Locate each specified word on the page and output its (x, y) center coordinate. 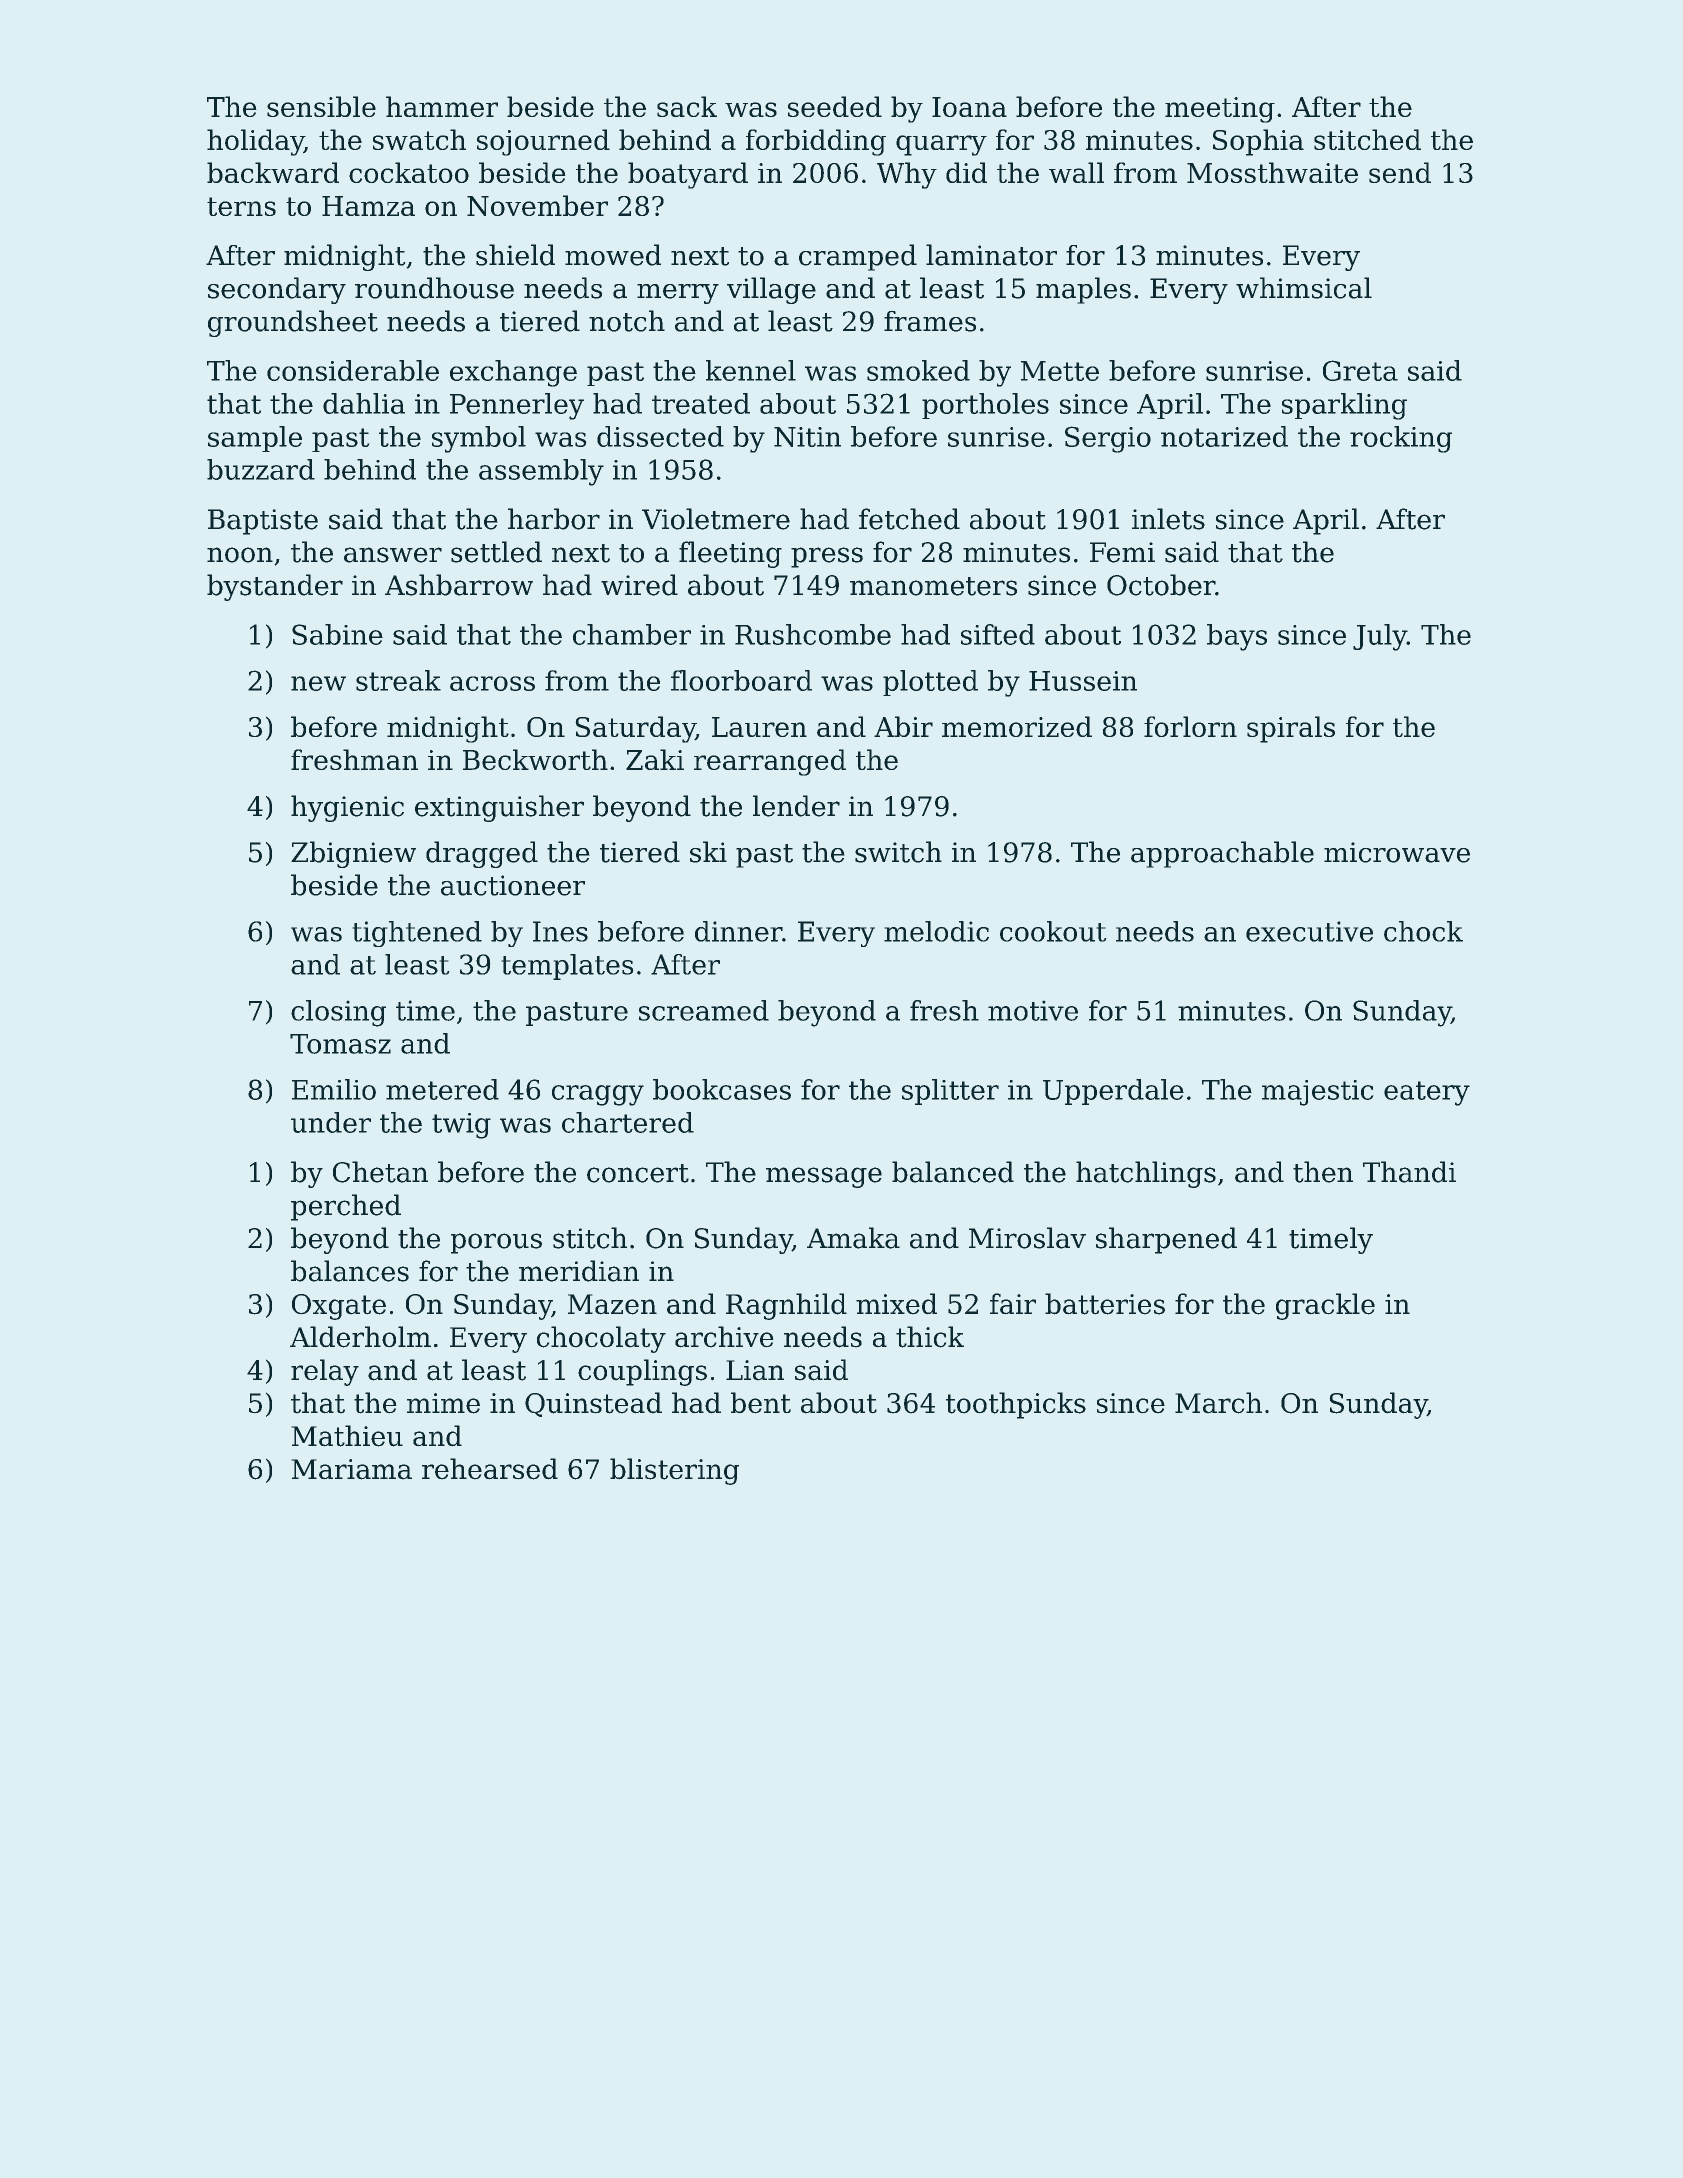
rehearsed (490, 1469)
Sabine (337, 634)
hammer (442, 106)
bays (1237, 637)
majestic (1318, 1093)
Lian (755, 1370)
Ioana (969, 107)
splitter (950, 1092)
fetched (909, 519)
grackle (1325, 1306)
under (331, 1122)
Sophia (1258, 142)
